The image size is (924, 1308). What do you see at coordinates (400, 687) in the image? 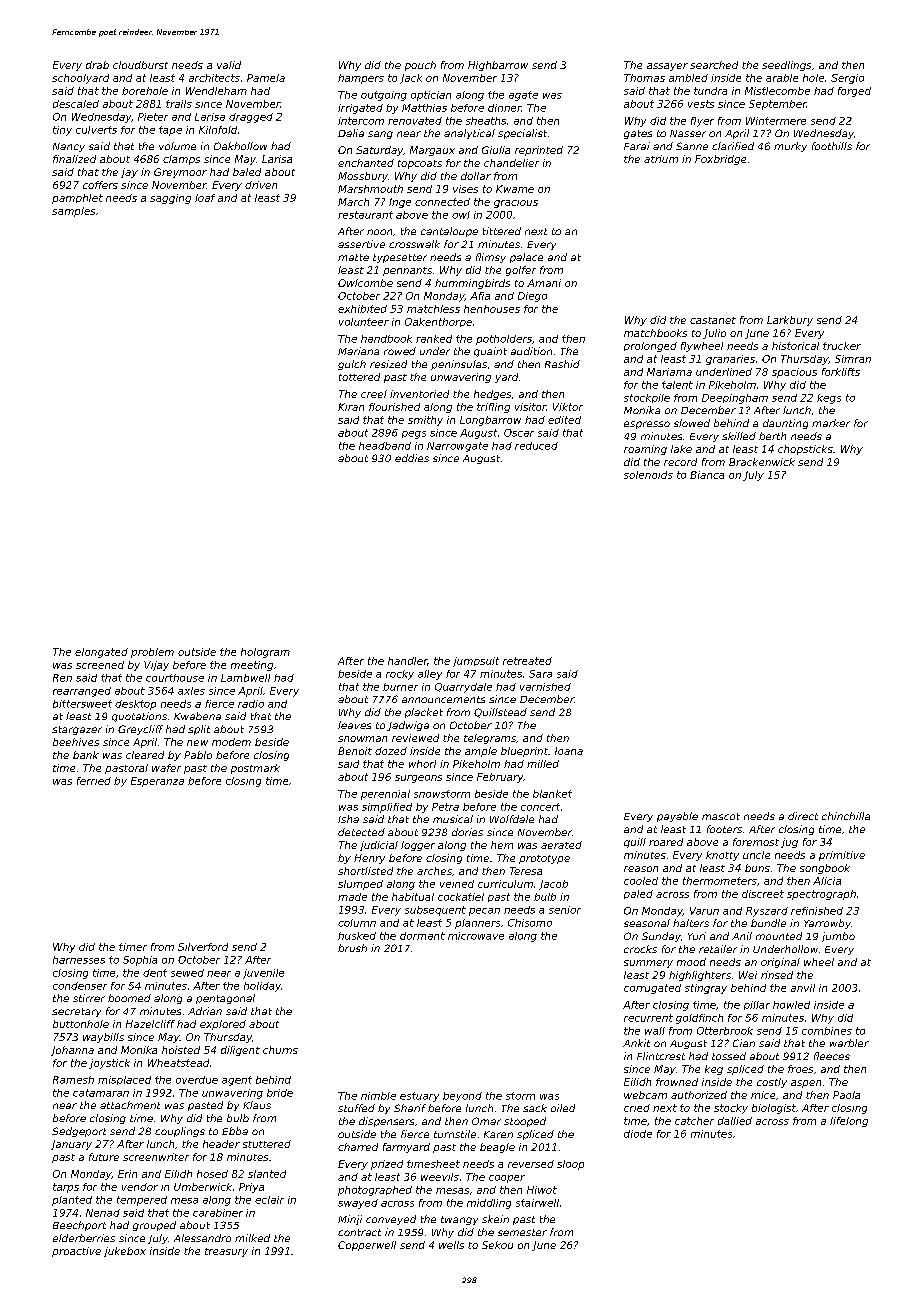
I see `burner` at bounding box center [400, 687].
